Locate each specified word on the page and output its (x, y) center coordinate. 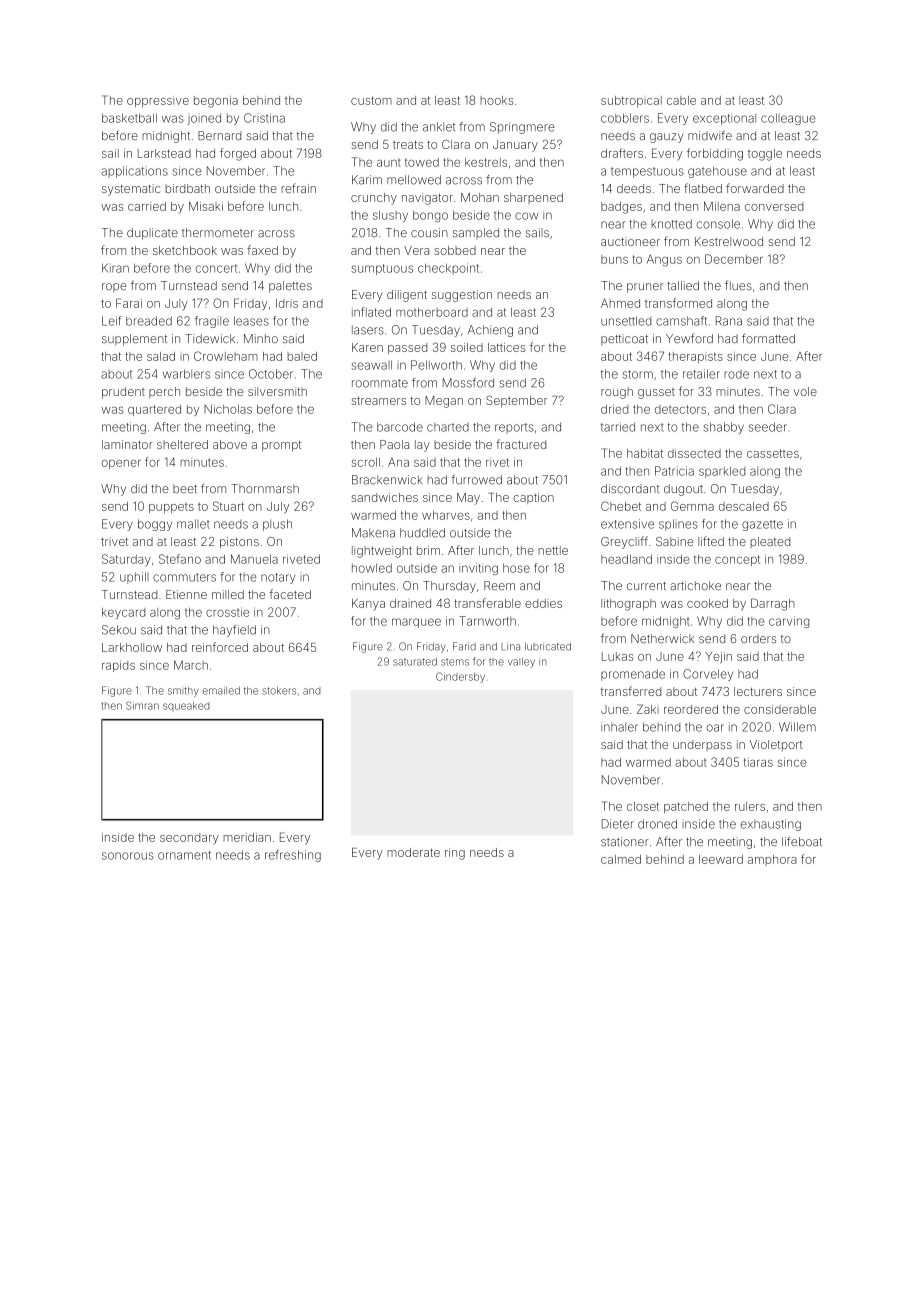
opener (121, 464)
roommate (380, 383)
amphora (772, 860)
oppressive (158, 101)
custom (371, 100)
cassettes (773, 453)
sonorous (128, 856)
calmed (621, 859)
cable (681, 100)
